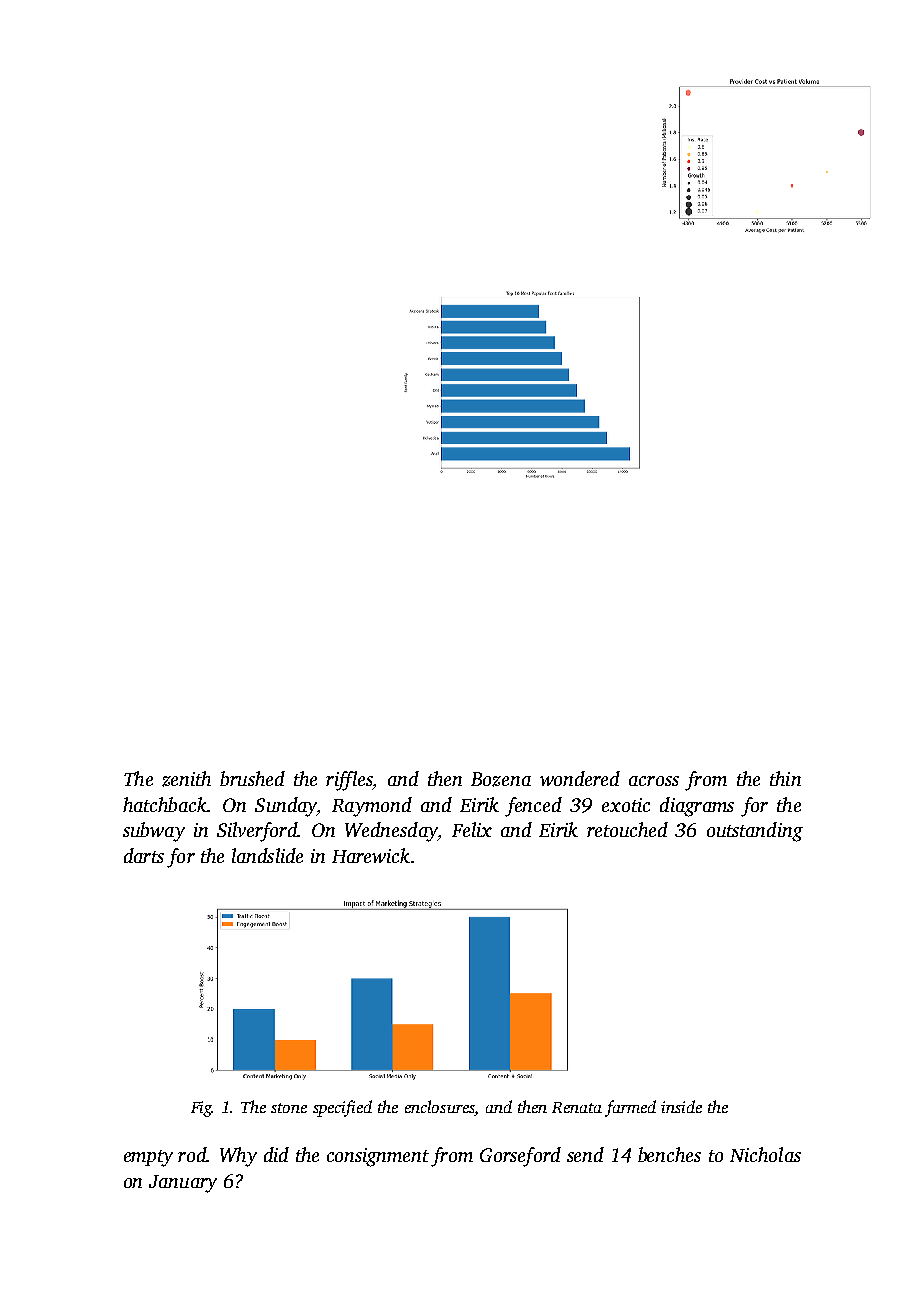  What do you see at coordinates (755, 832) in the screenshot?
I see `outstanding` at bounding box center [755, 832].
